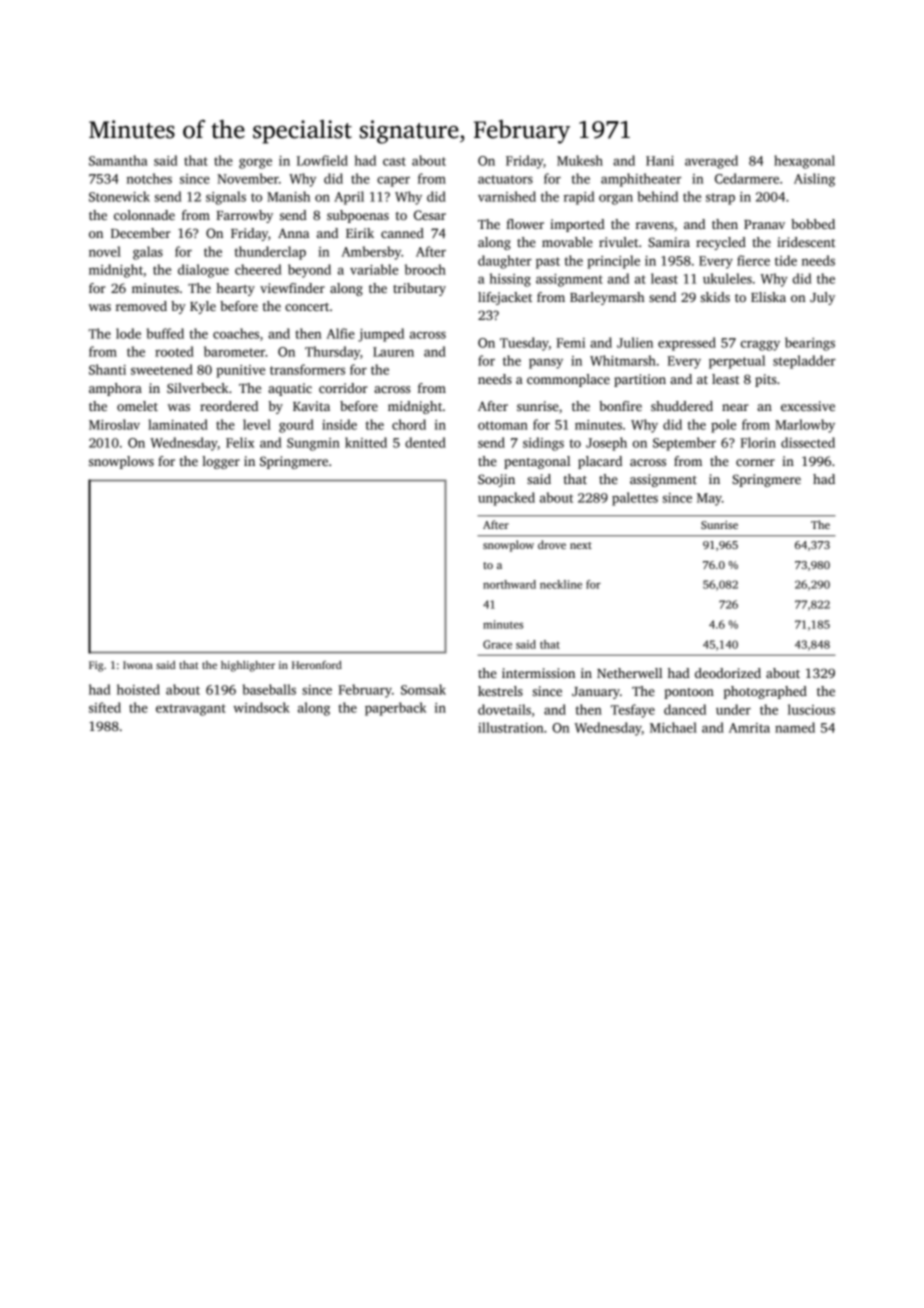 Image resolution: width=924 pixels, height=1308 pixels. I want to click on dented, so click(425, 442).
